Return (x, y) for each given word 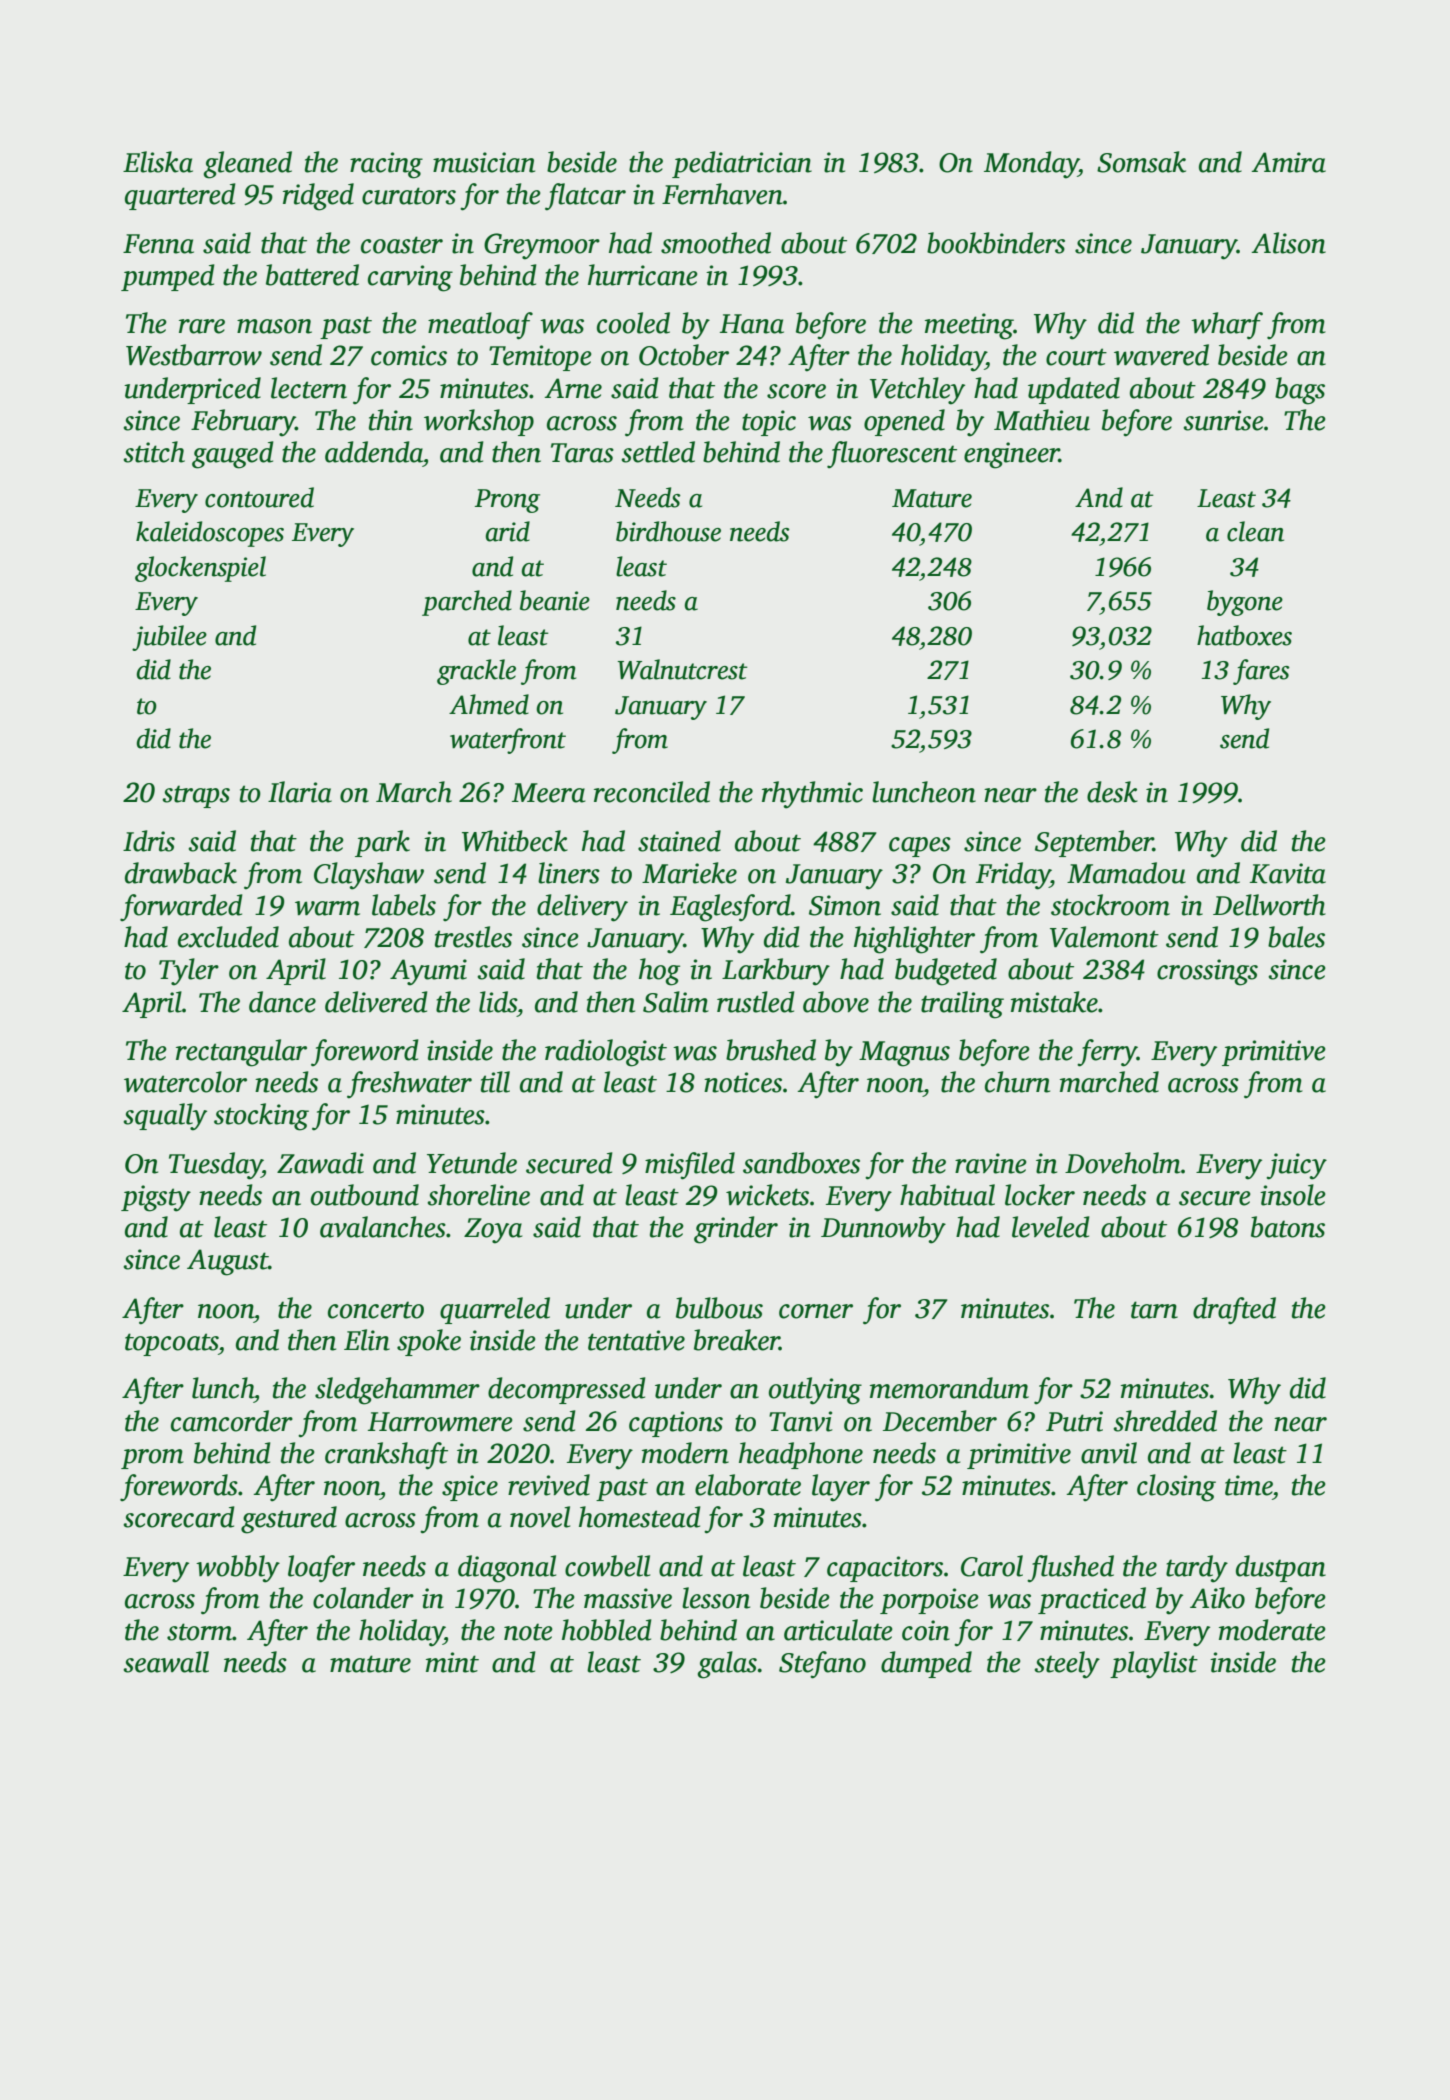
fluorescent (892, 455)
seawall (166, 1662)
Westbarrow (194, 355)
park (382, 843)
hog (659, 972)
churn (1017, 1082)
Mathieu (1042, 420)
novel (540, 1517)
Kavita (1288, 873)
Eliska (158, 162)
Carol (992, 1566)
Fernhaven (722, 194)
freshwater (409, 1085)
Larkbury (776, 972)
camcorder (232, 1421)
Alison (1288, 243)
